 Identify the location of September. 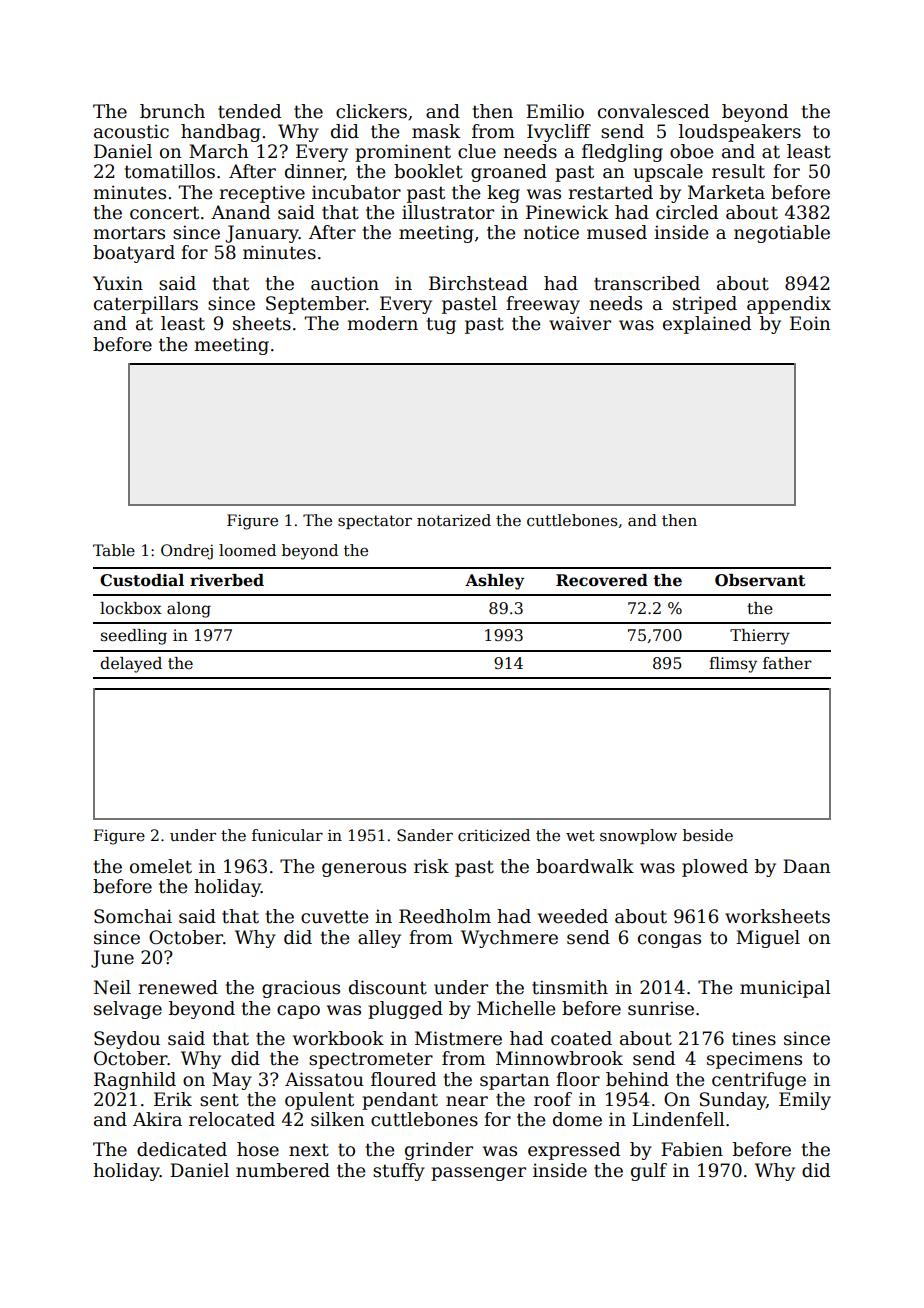
(316, 305).
